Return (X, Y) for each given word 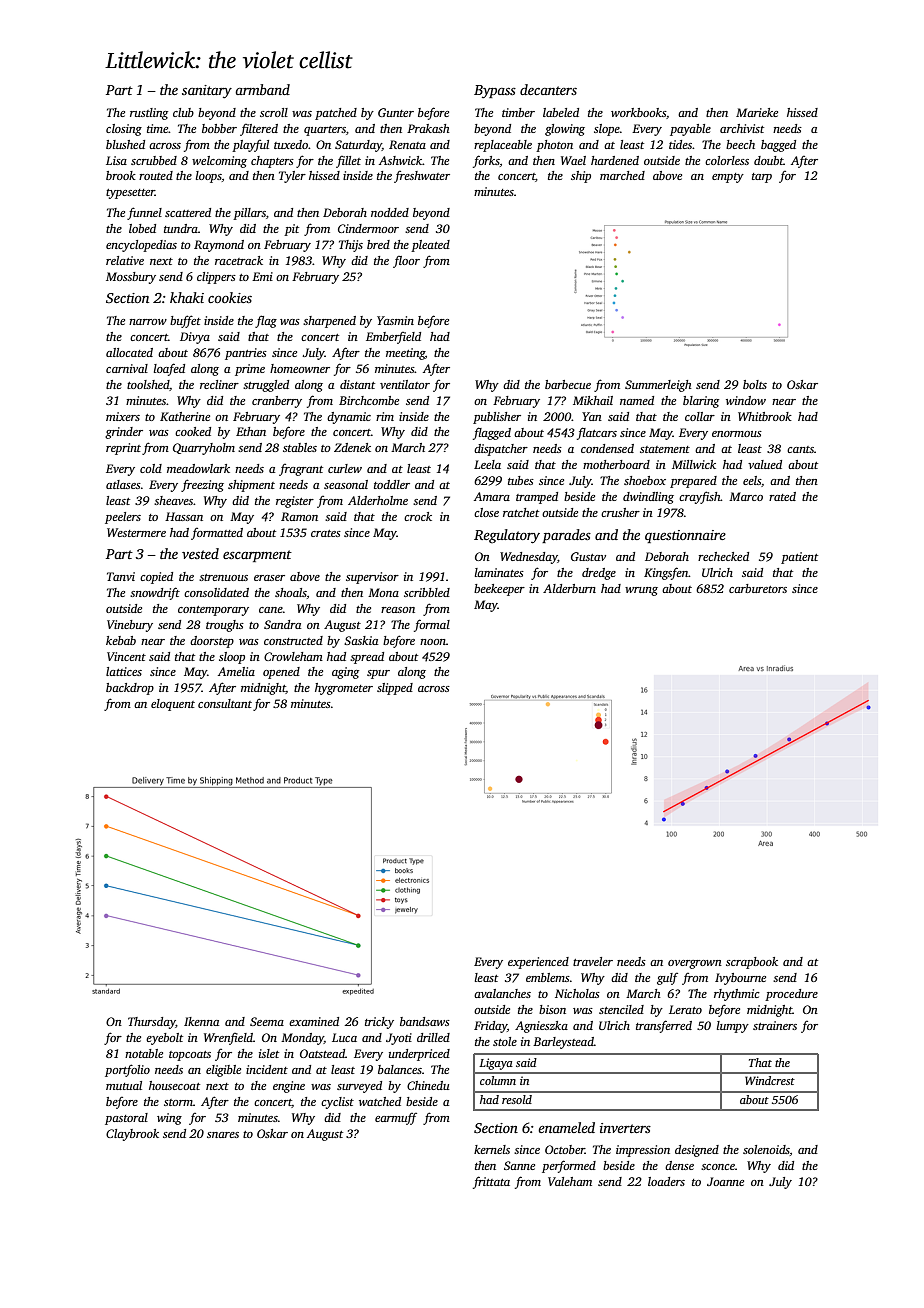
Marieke (757, 112)
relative (125, 260)
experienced (538, 963)
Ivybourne (740, 979)
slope (607, 130)
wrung (641, 591)
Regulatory (507, 536)
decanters (548, 89)
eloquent (173, 705)
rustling (149, 114)
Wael (573, 160)
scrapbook (752, 963)
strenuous (223, 577)
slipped (395, 689)
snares (223, 1135)
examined (314, 1021)
